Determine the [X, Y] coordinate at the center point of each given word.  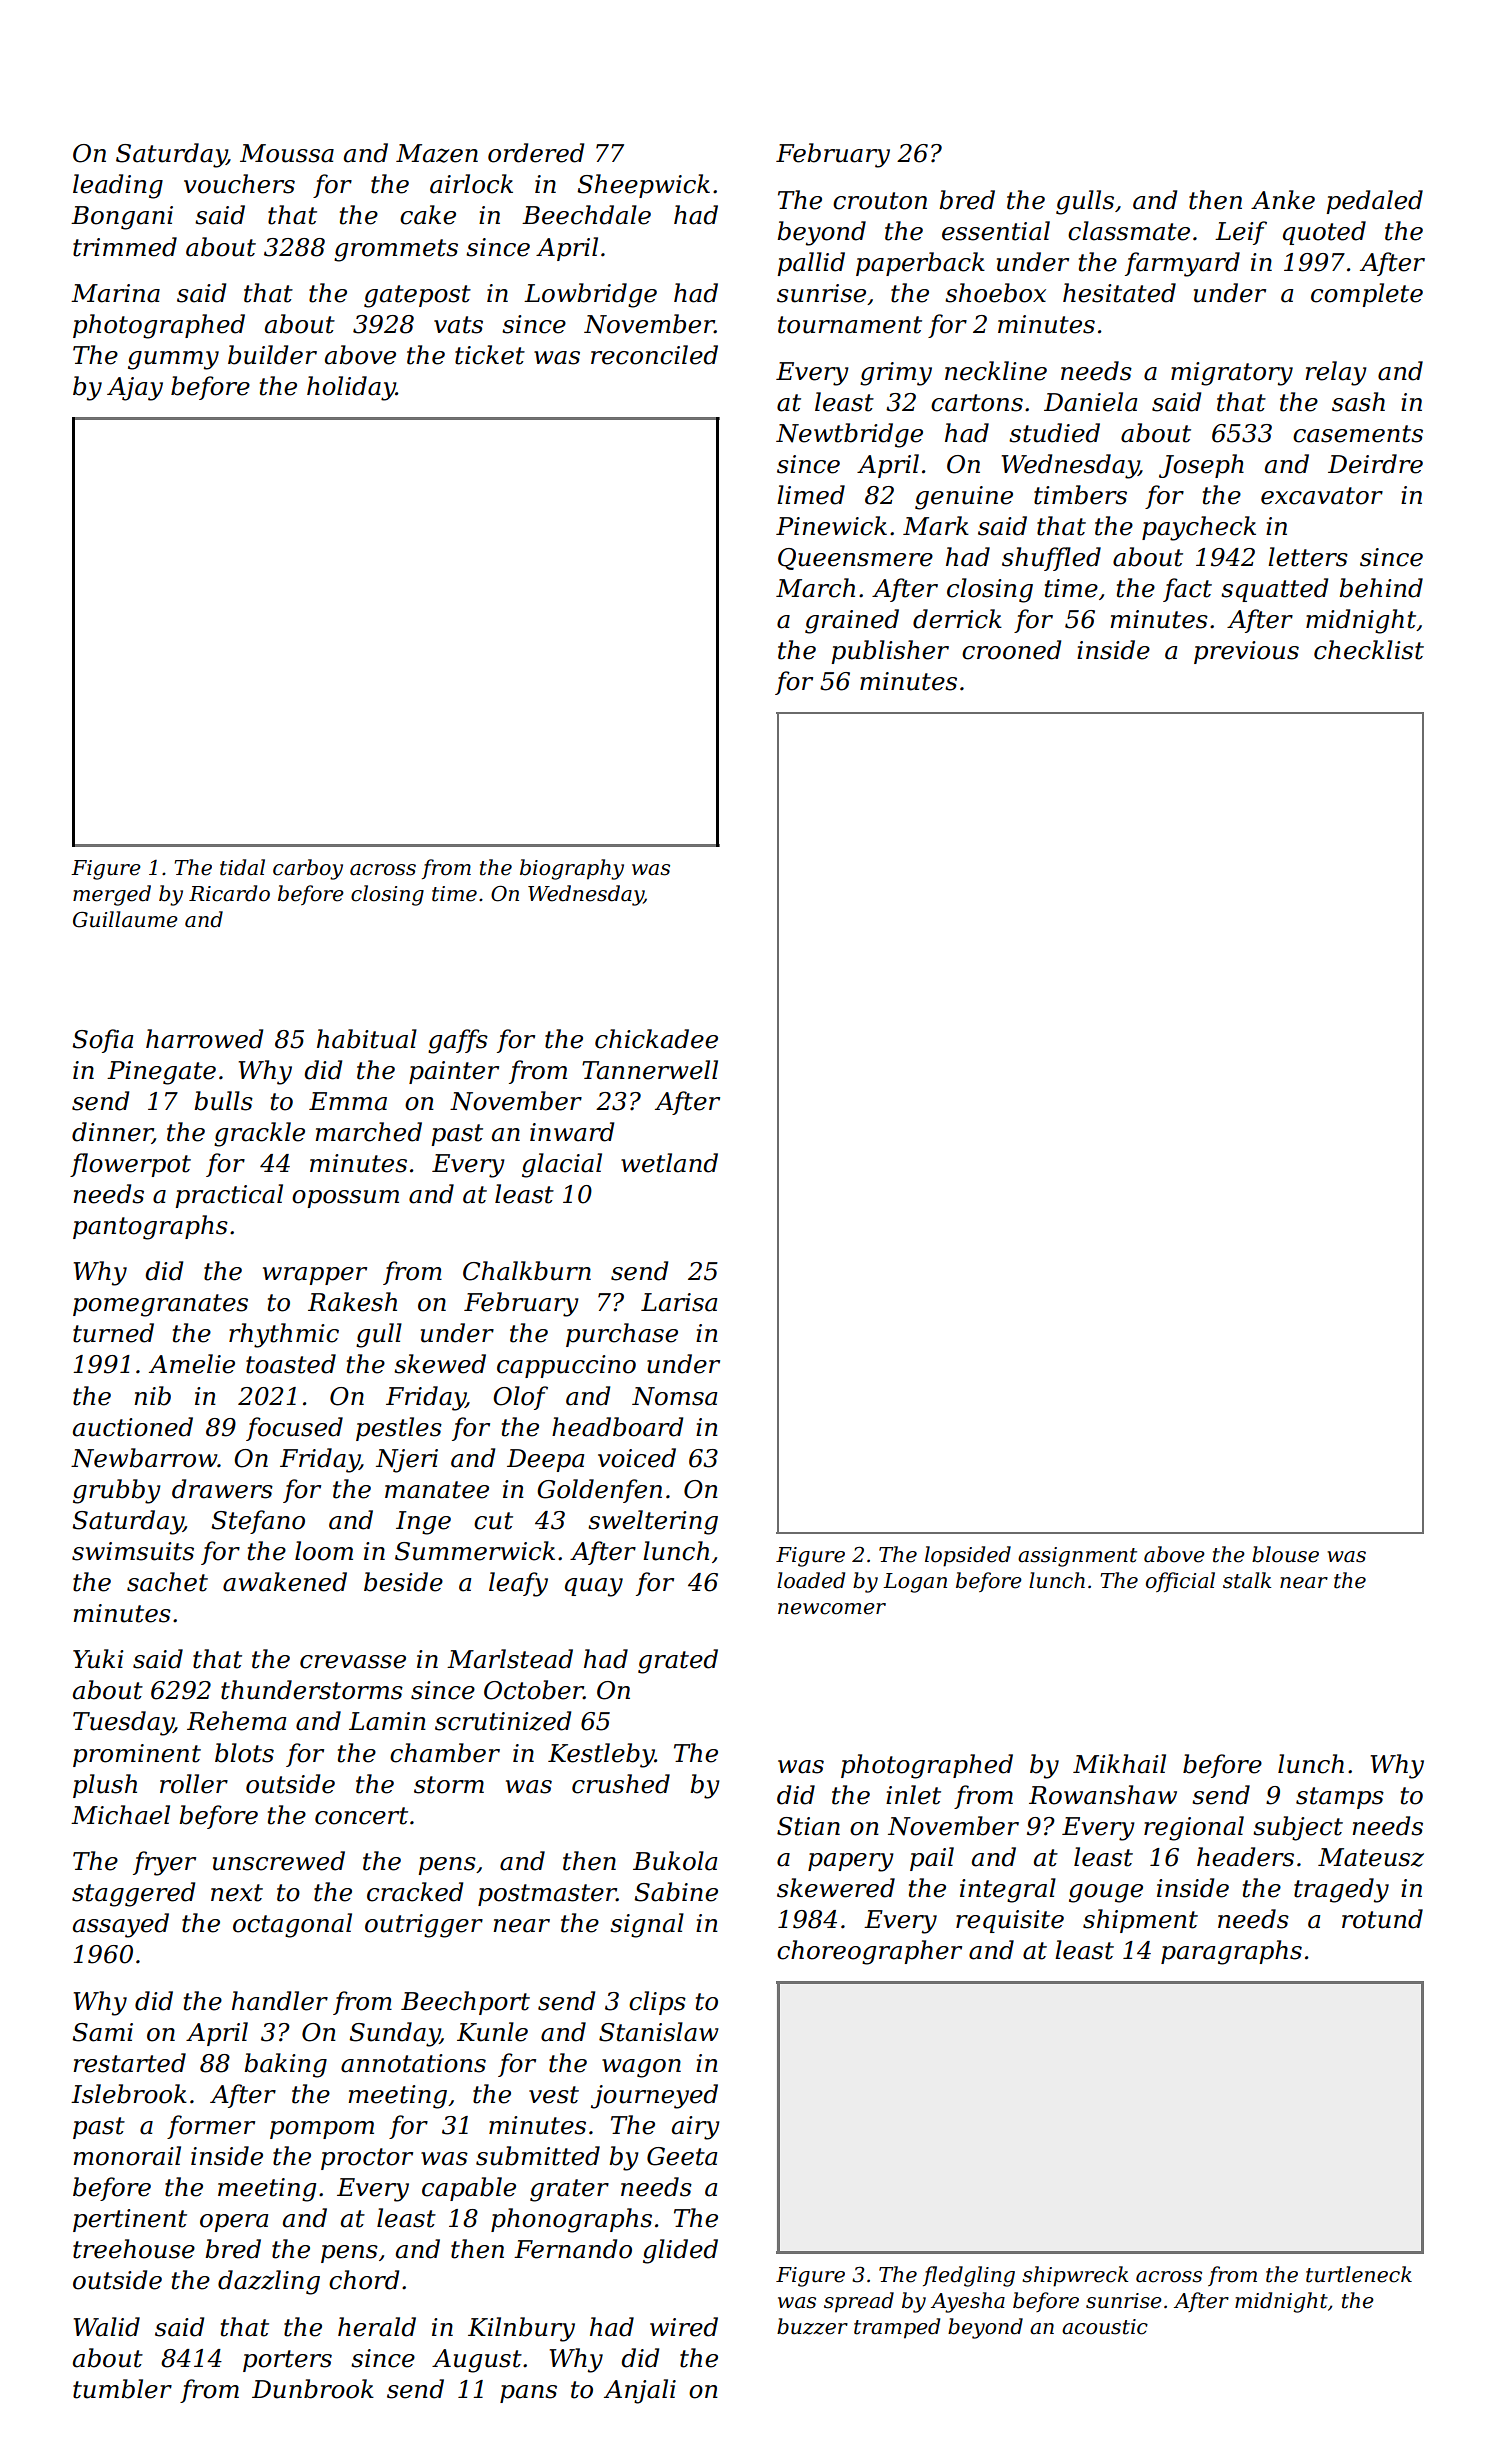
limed [811, 495]
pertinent [130, 2220]
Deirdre [1375, 464]
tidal [242, 867]
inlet [913, 1795]
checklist [1369, 650]
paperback [920, 264]
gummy [173, 360]
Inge [423, 1523]
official [1180, 1582]
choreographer [869, 1952]
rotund [1382, 1919]
